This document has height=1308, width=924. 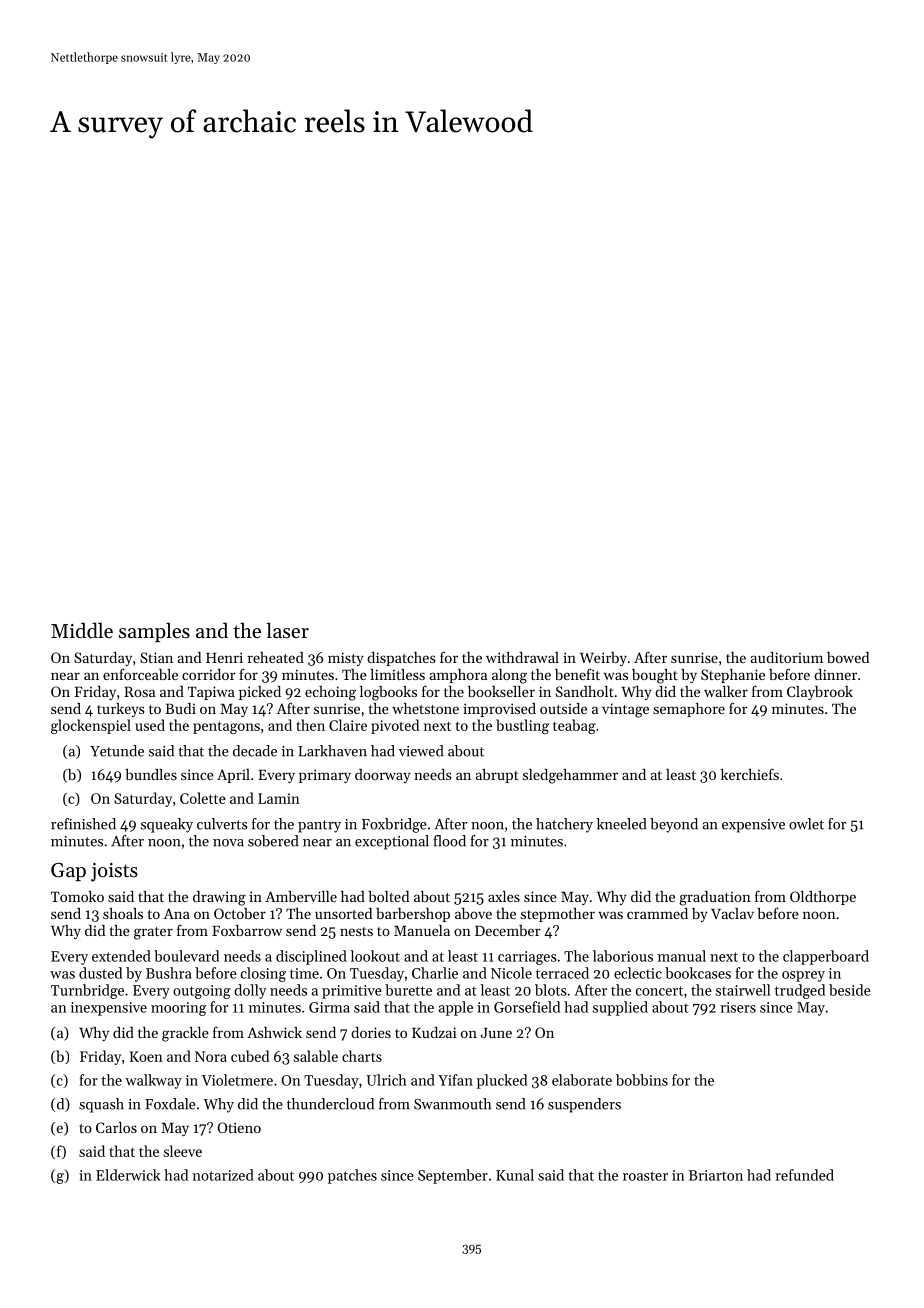 What do you see at coordinates (738, 1007) in the document?
I see `risers` at bounding box center [738, 1007].
